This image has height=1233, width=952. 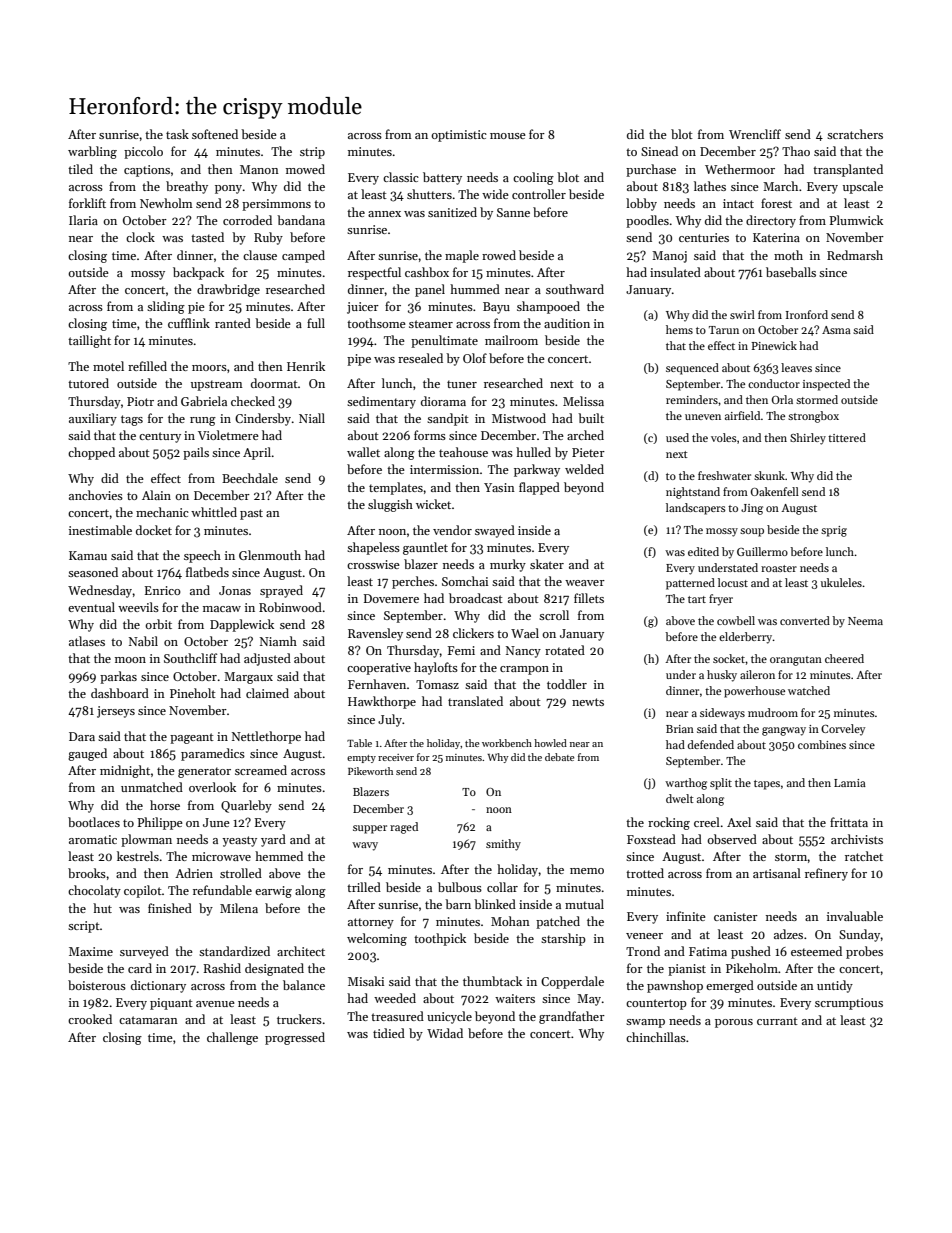 I want to click on inestimable, so click(x=100, y=530).
